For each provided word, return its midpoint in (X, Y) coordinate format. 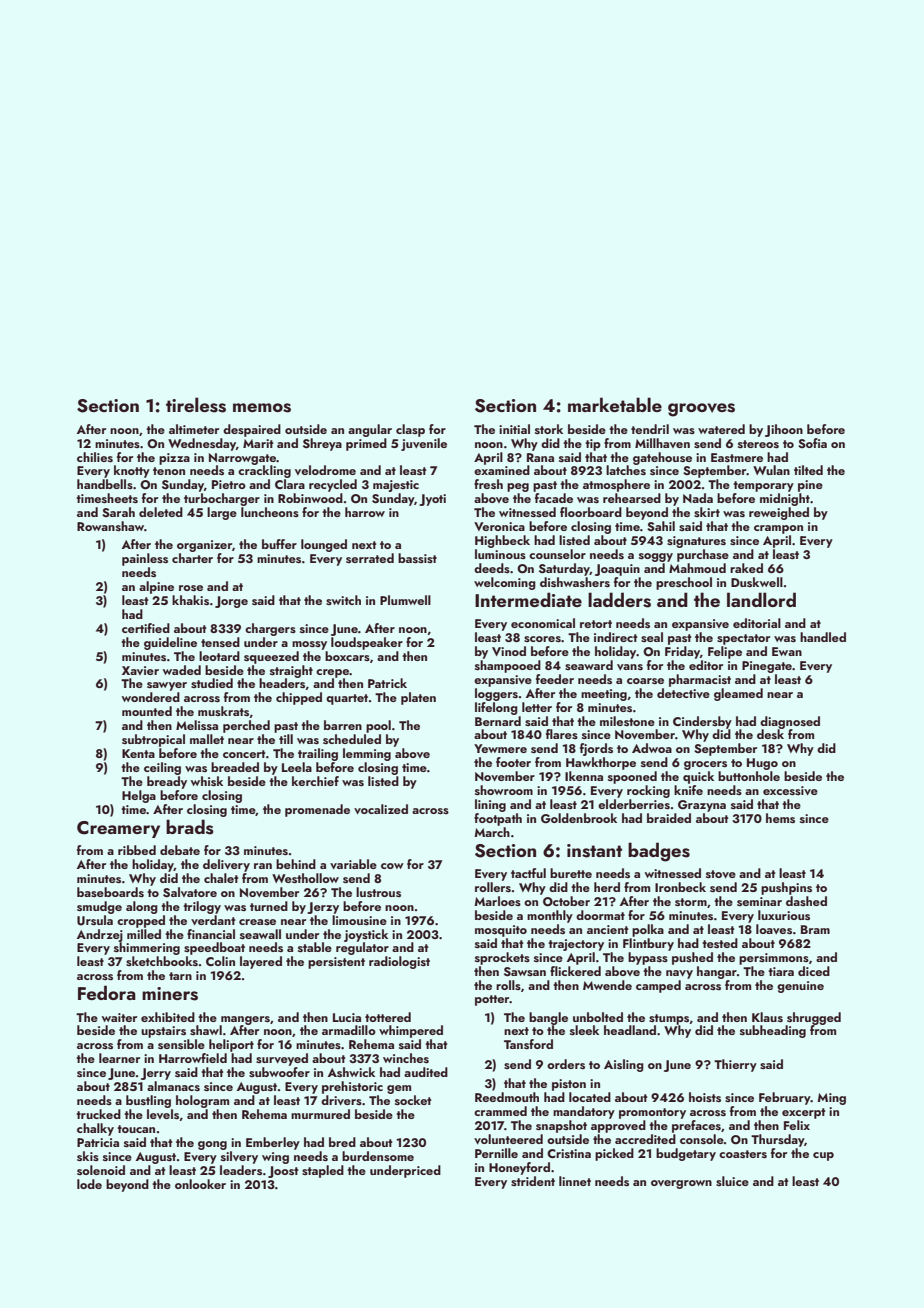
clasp (410, 430)
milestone (627, 721)
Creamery (118, 829)
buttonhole (749, 776)
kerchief (315, 781)
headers (282, 683)
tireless (196, 405)
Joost (283, 1172)
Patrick (387, 683)
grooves (701, 410)
